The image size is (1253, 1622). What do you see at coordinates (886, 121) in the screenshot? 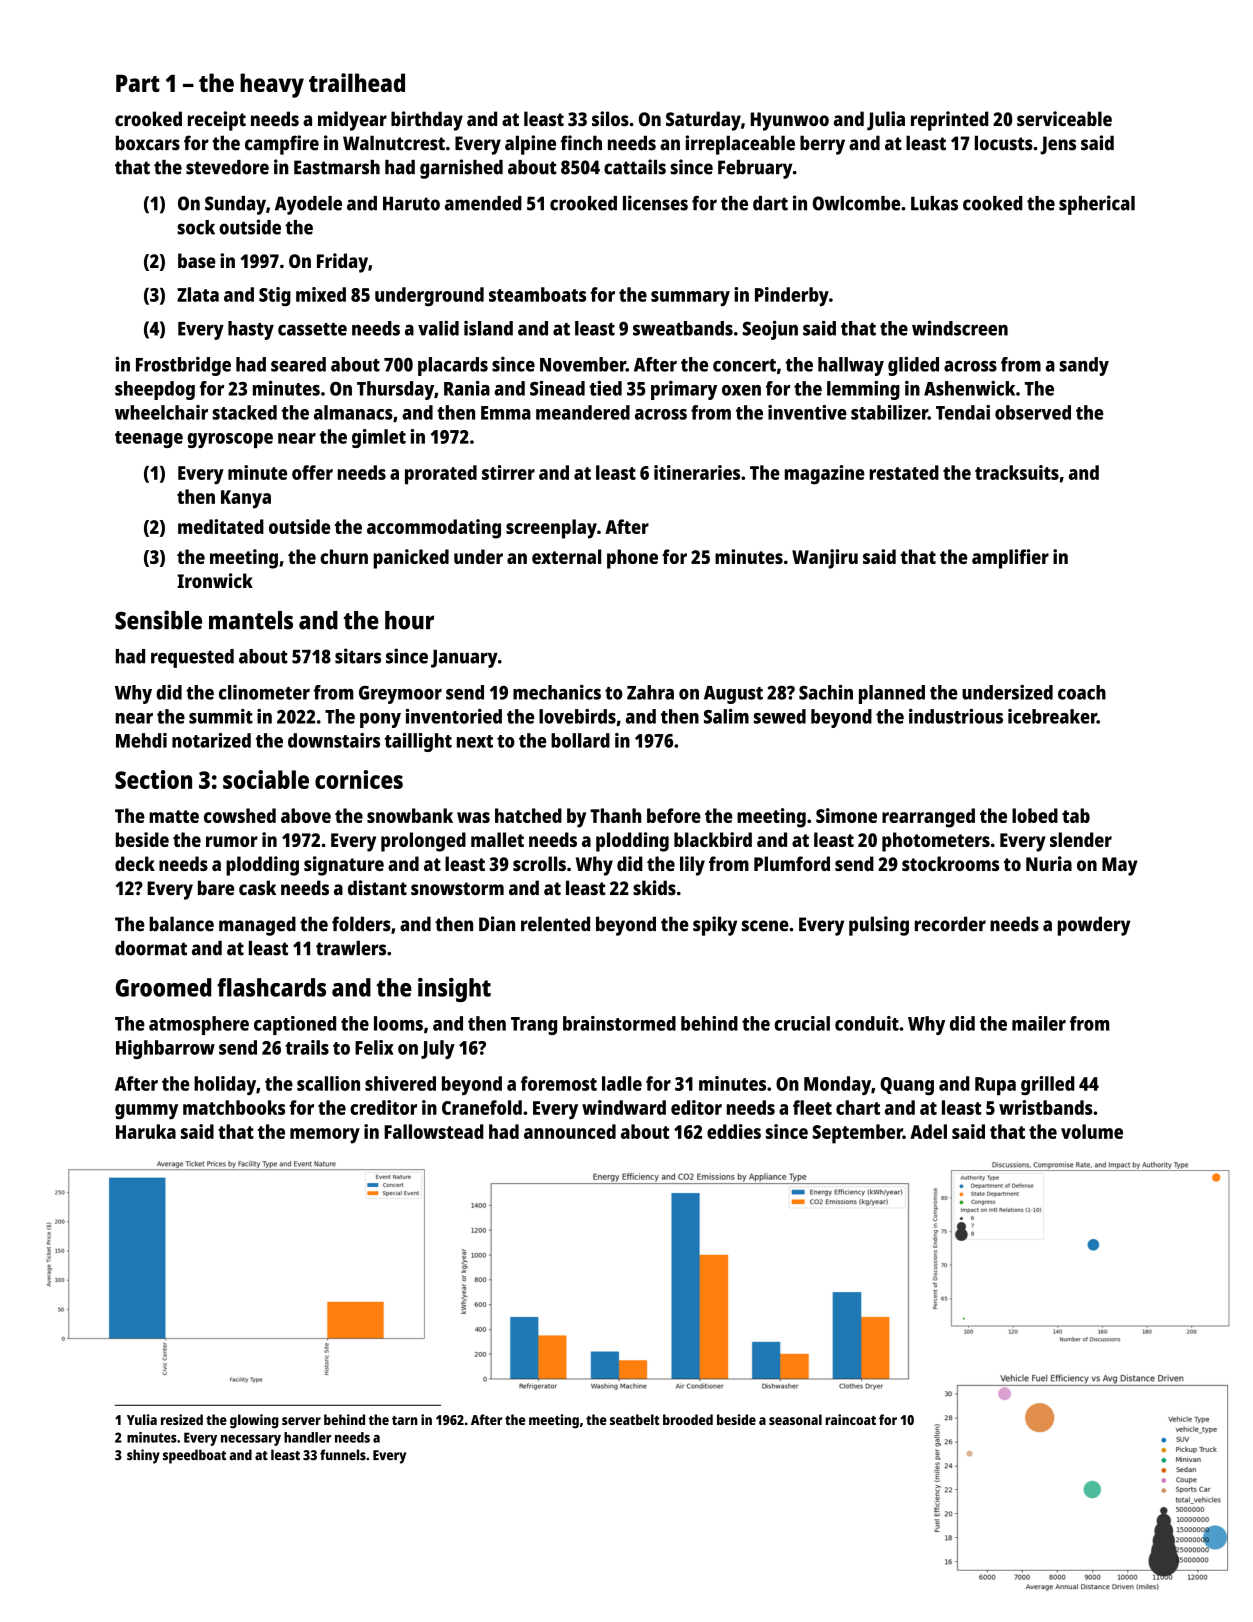
I see `Julia` at bounding box center [886, 121].
